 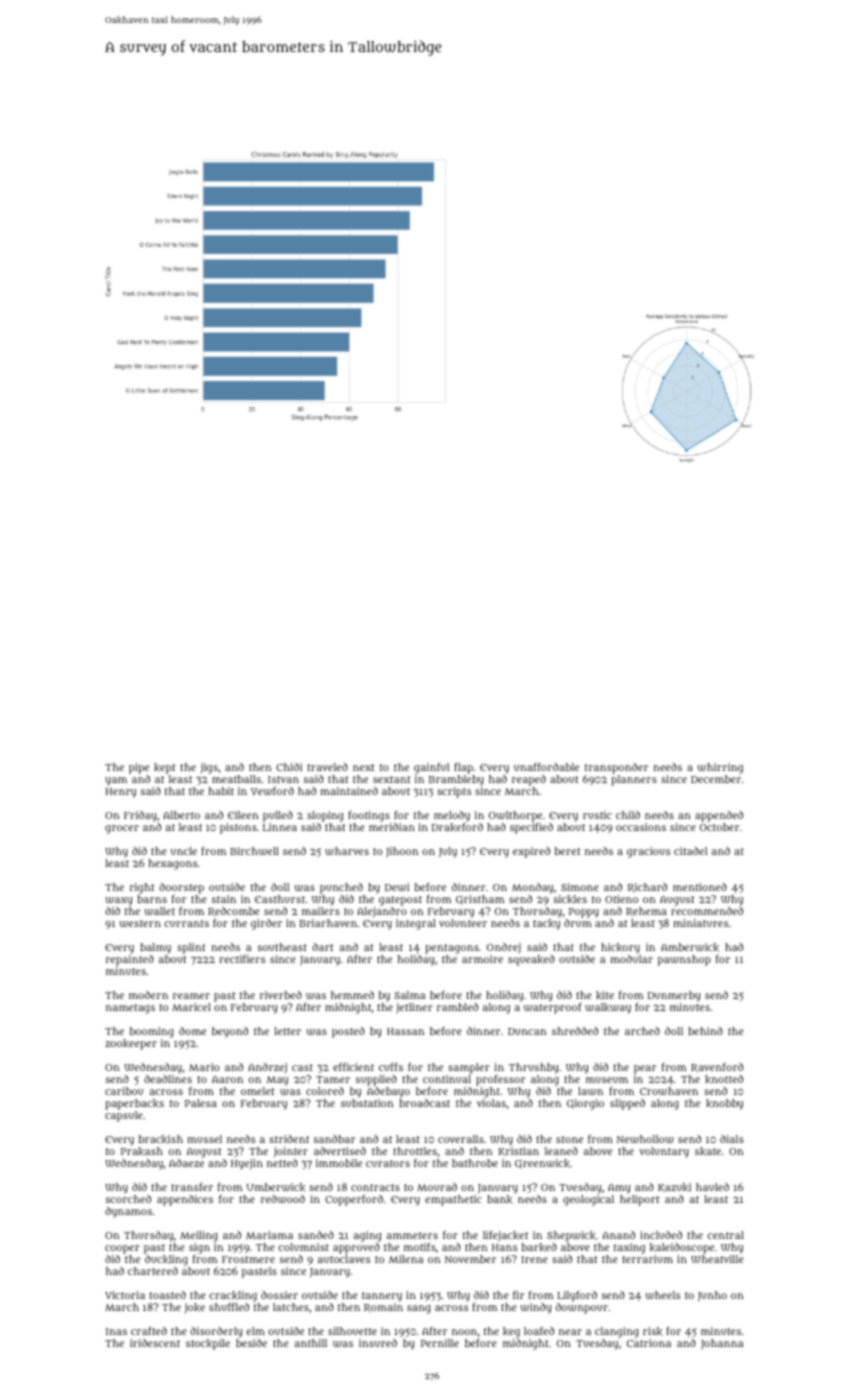 I want to click on pear, so click(x=645, y=1069).
